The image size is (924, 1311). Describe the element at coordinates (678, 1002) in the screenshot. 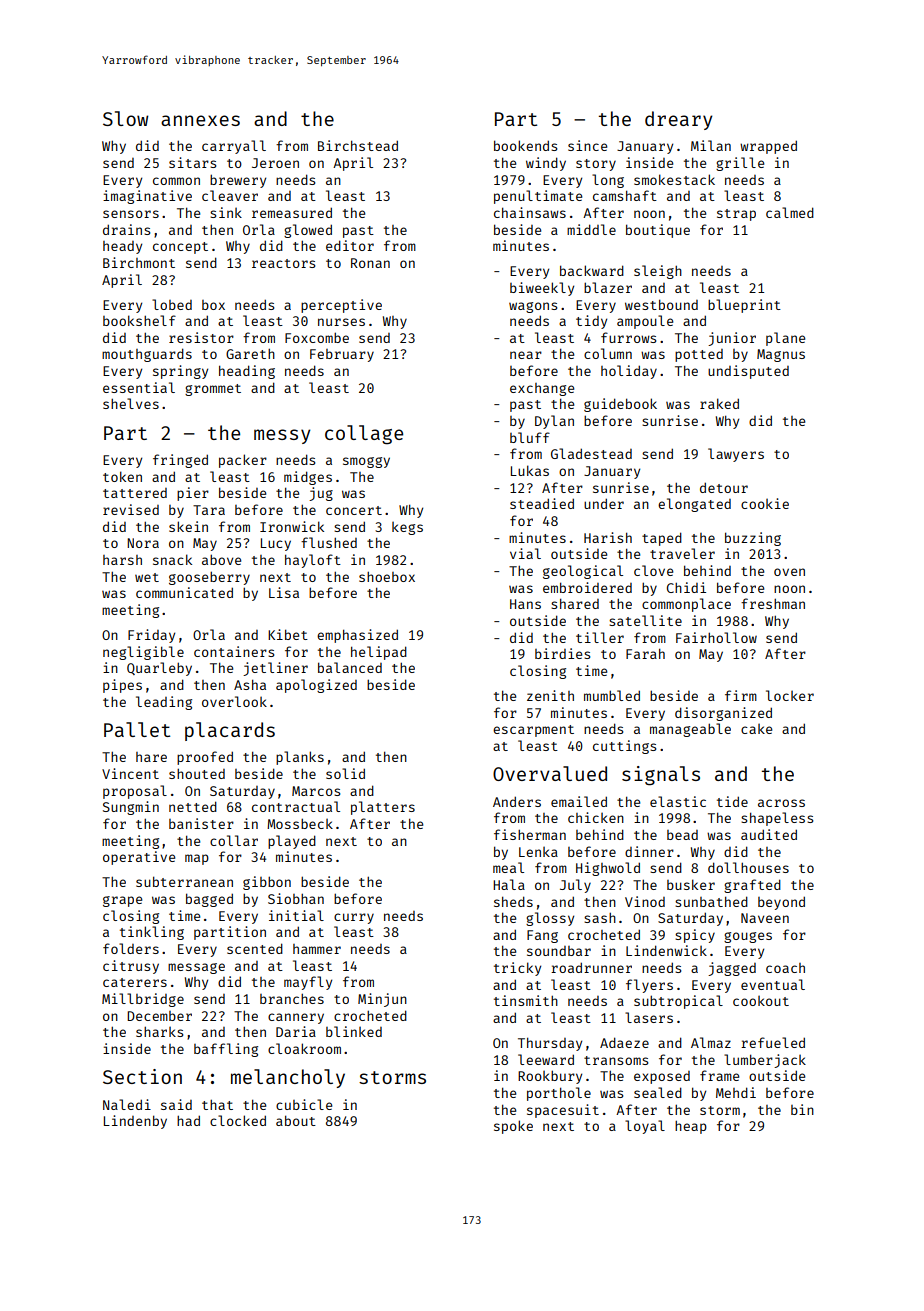

I see `subtropical` at that location.
